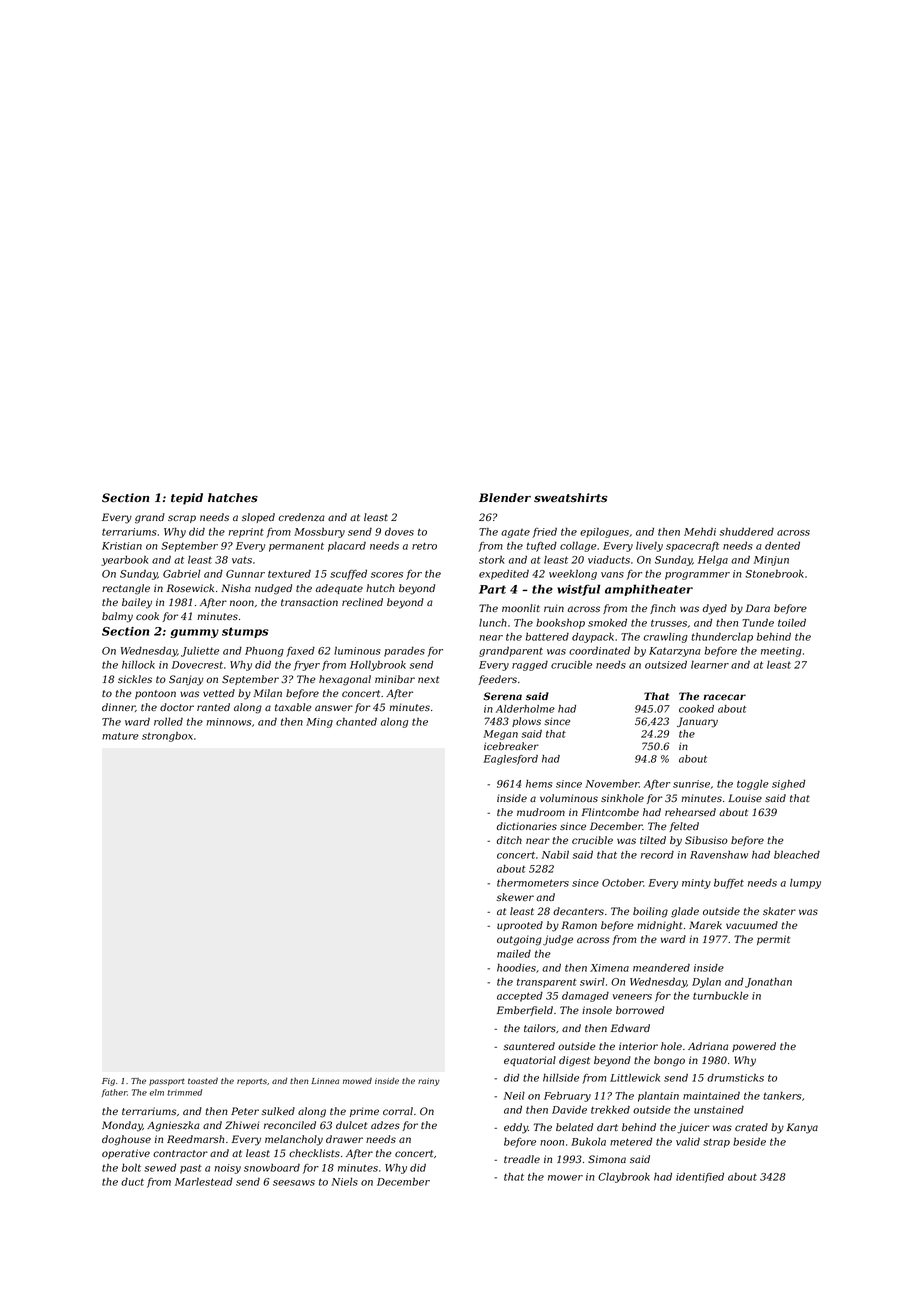 This screenshot has width=924, height=1308. Describe the element at coordinates (781, 652) in the screenshot. I see `meeting` at that location.
